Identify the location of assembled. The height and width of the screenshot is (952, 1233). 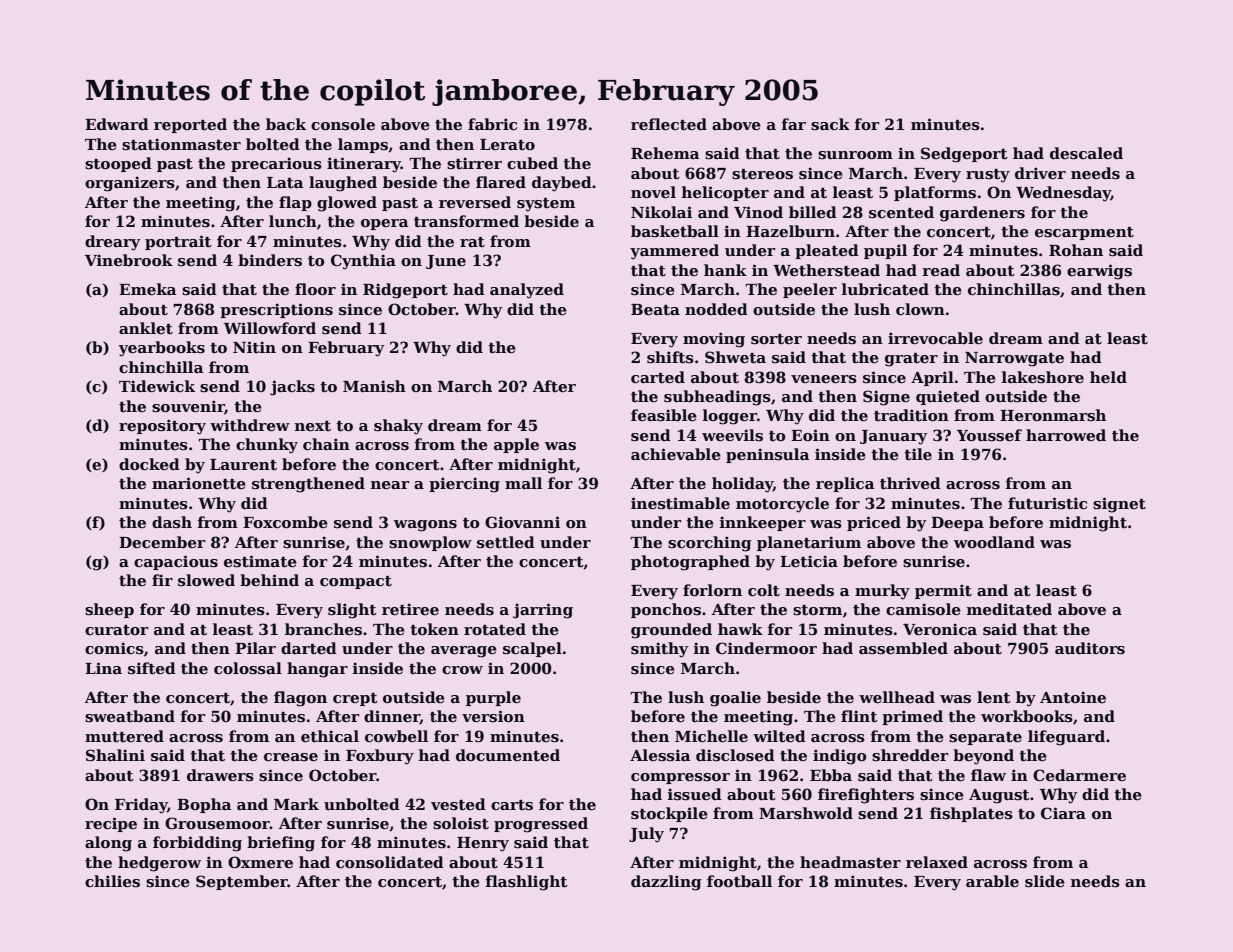
(903, 648).
